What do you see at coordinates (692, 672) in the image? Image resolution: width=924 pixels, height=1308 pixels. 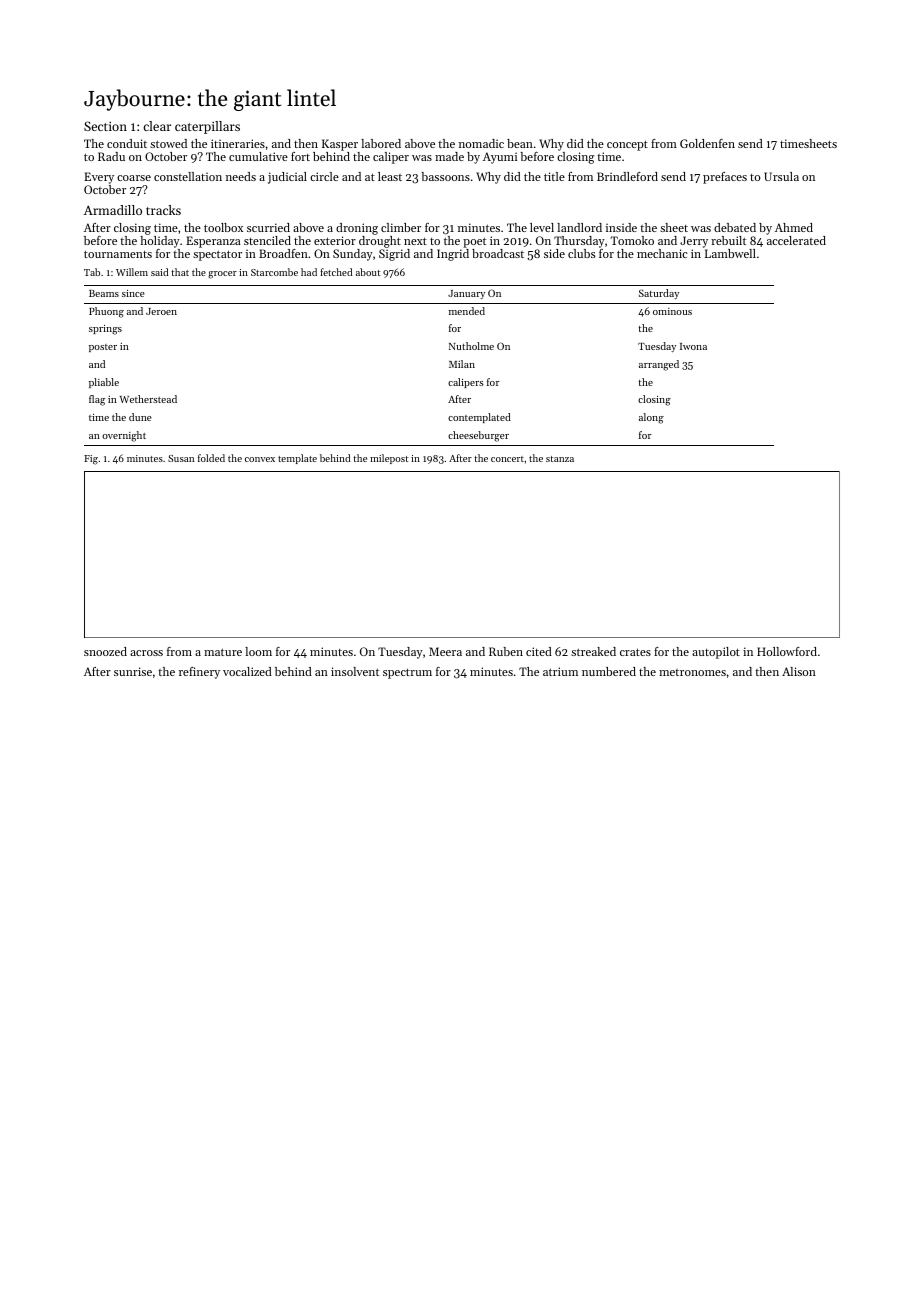 I see `metronomes` at bounding box center [692, 672].
